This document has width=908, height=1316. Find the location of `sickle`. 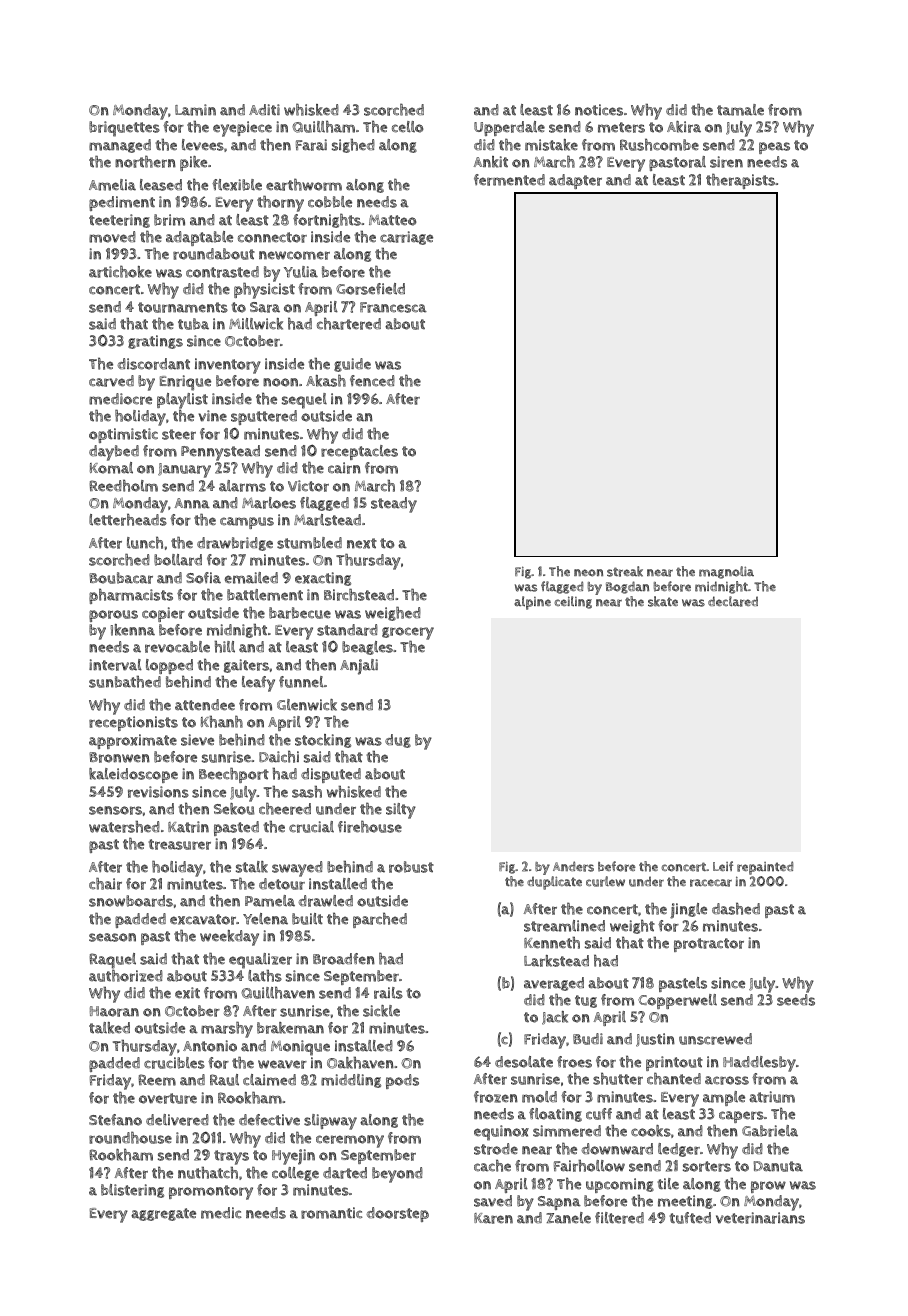

sickle is located at coordinates (381, 1011).
